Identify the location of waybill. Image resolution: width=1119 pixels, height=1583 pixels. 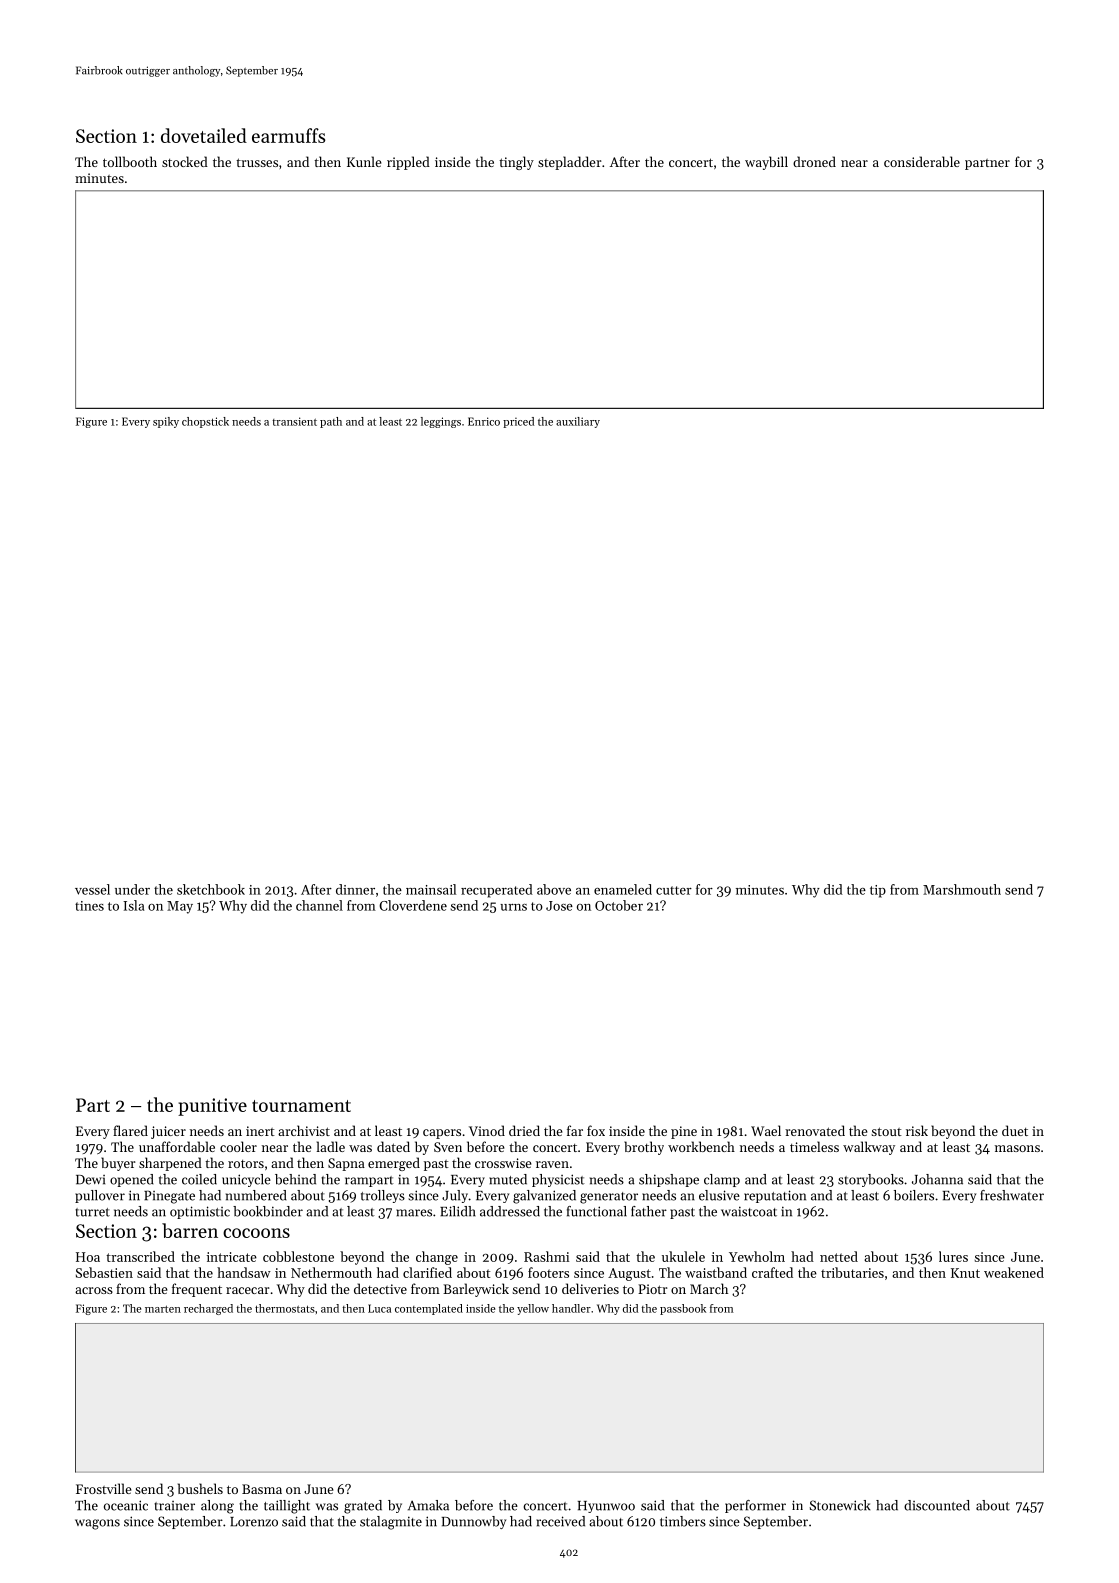
(766, 163).
